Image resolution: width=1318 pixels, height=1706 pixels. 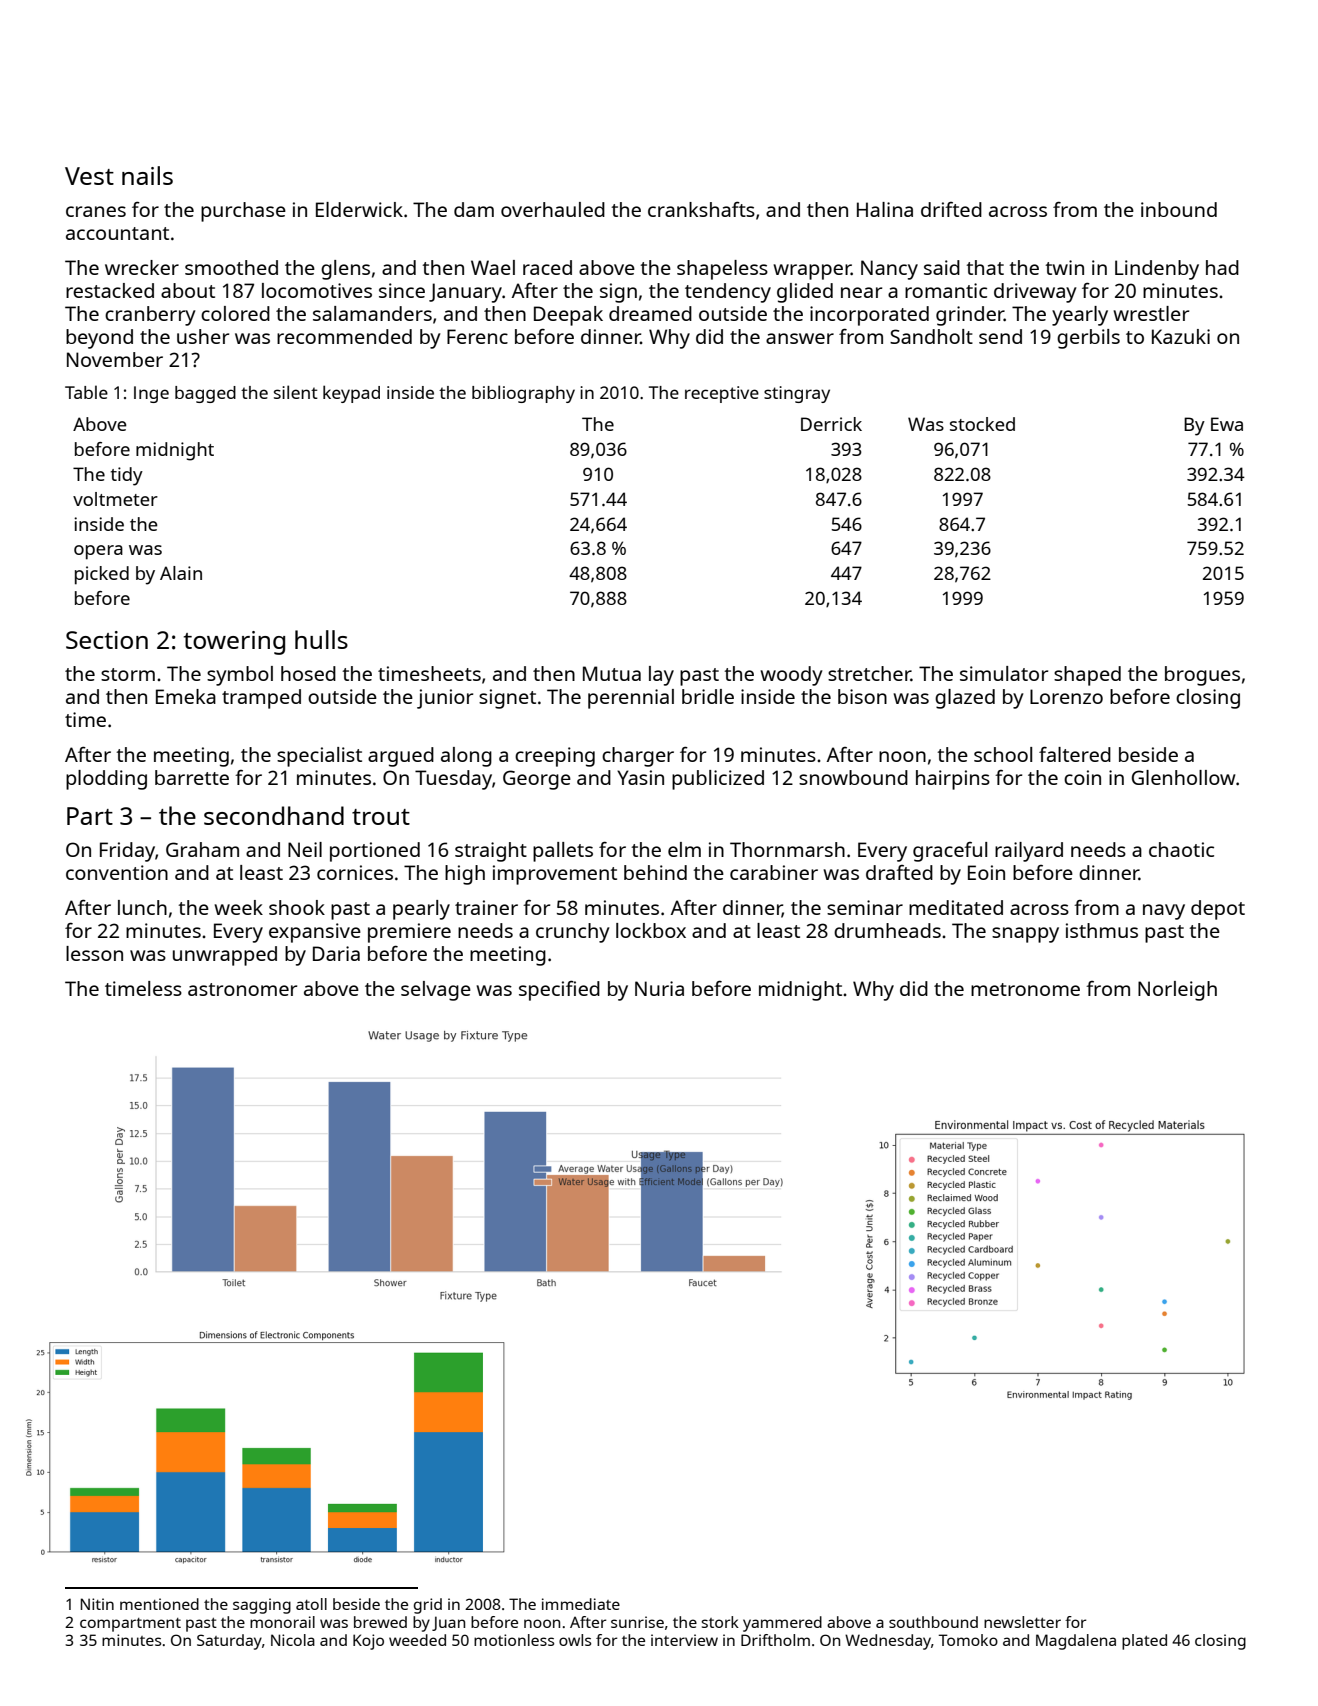 I want to click on Kojo, so click(x=368, y=1642).
